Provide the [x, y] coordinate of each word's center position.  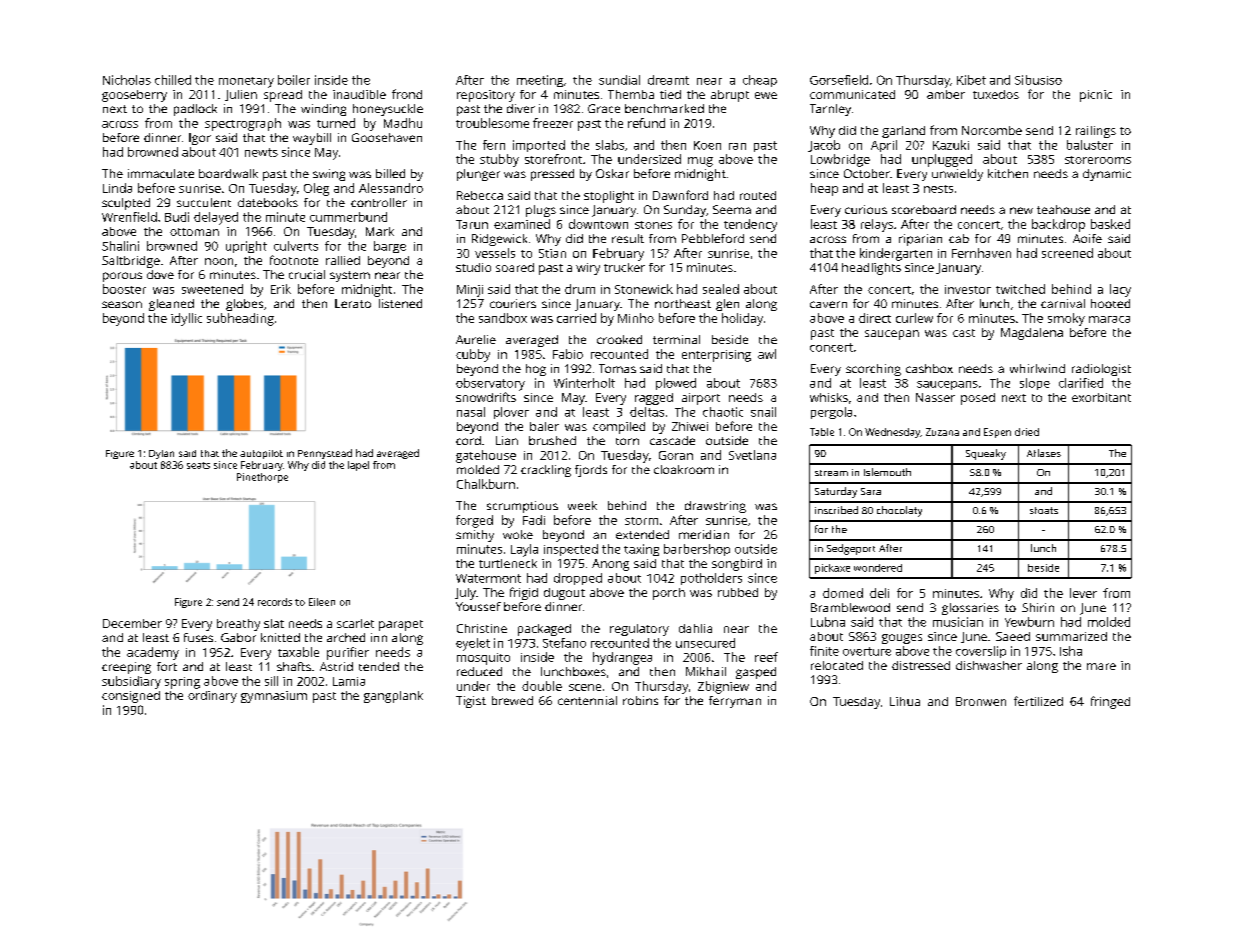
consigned [131, 697]
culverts [296, 246]
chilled [173, 80]
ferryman [735, 702]
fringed [1110, 702]
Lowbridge [840, 160]
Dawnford [680, 195]
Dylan [161, 454]
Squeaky [986, 454]
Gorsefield [839, 80]
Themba [631, 94]
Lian [507, 440]
